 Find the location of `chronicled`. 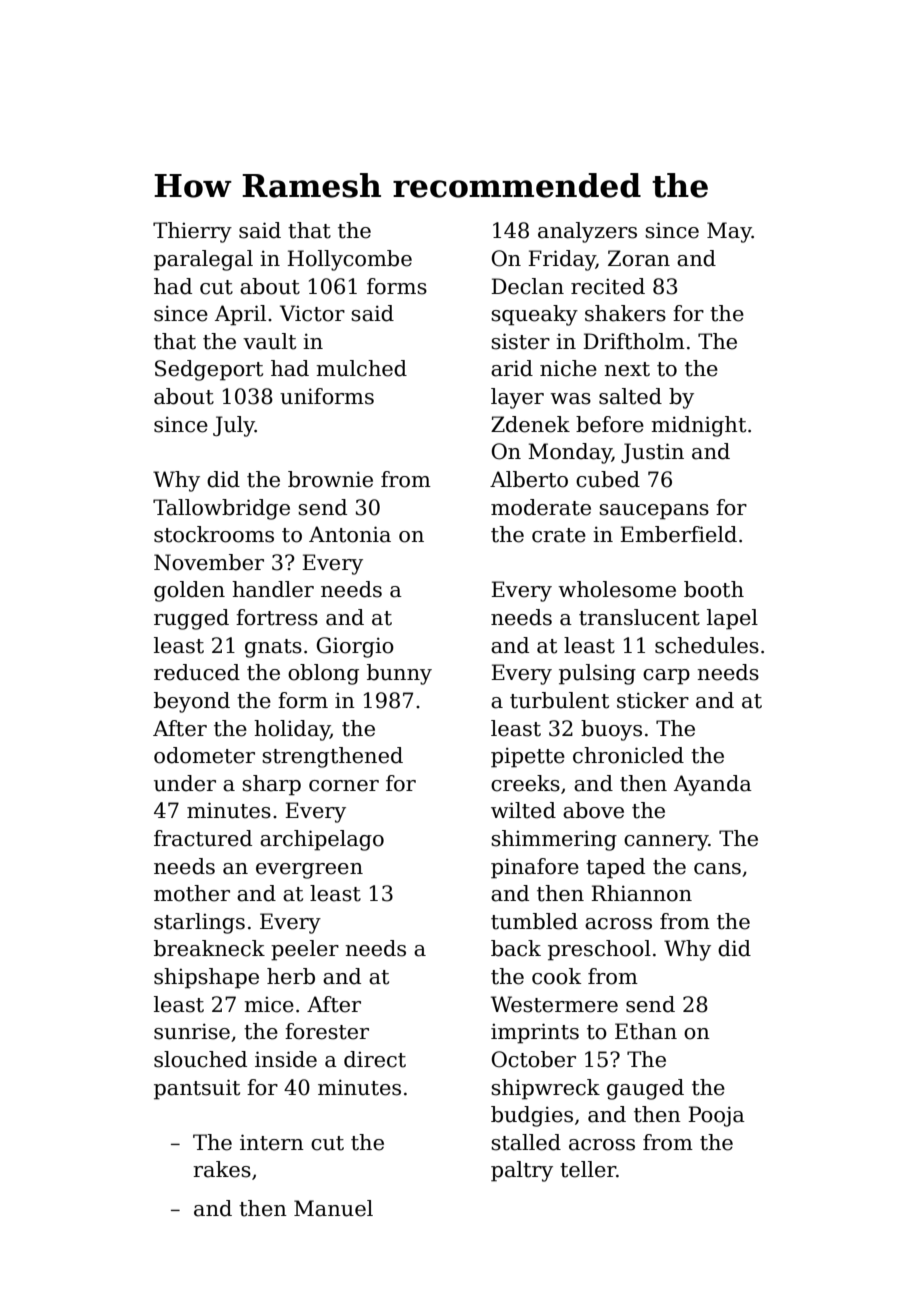

chronicled is located at coordinates (628, 755).
